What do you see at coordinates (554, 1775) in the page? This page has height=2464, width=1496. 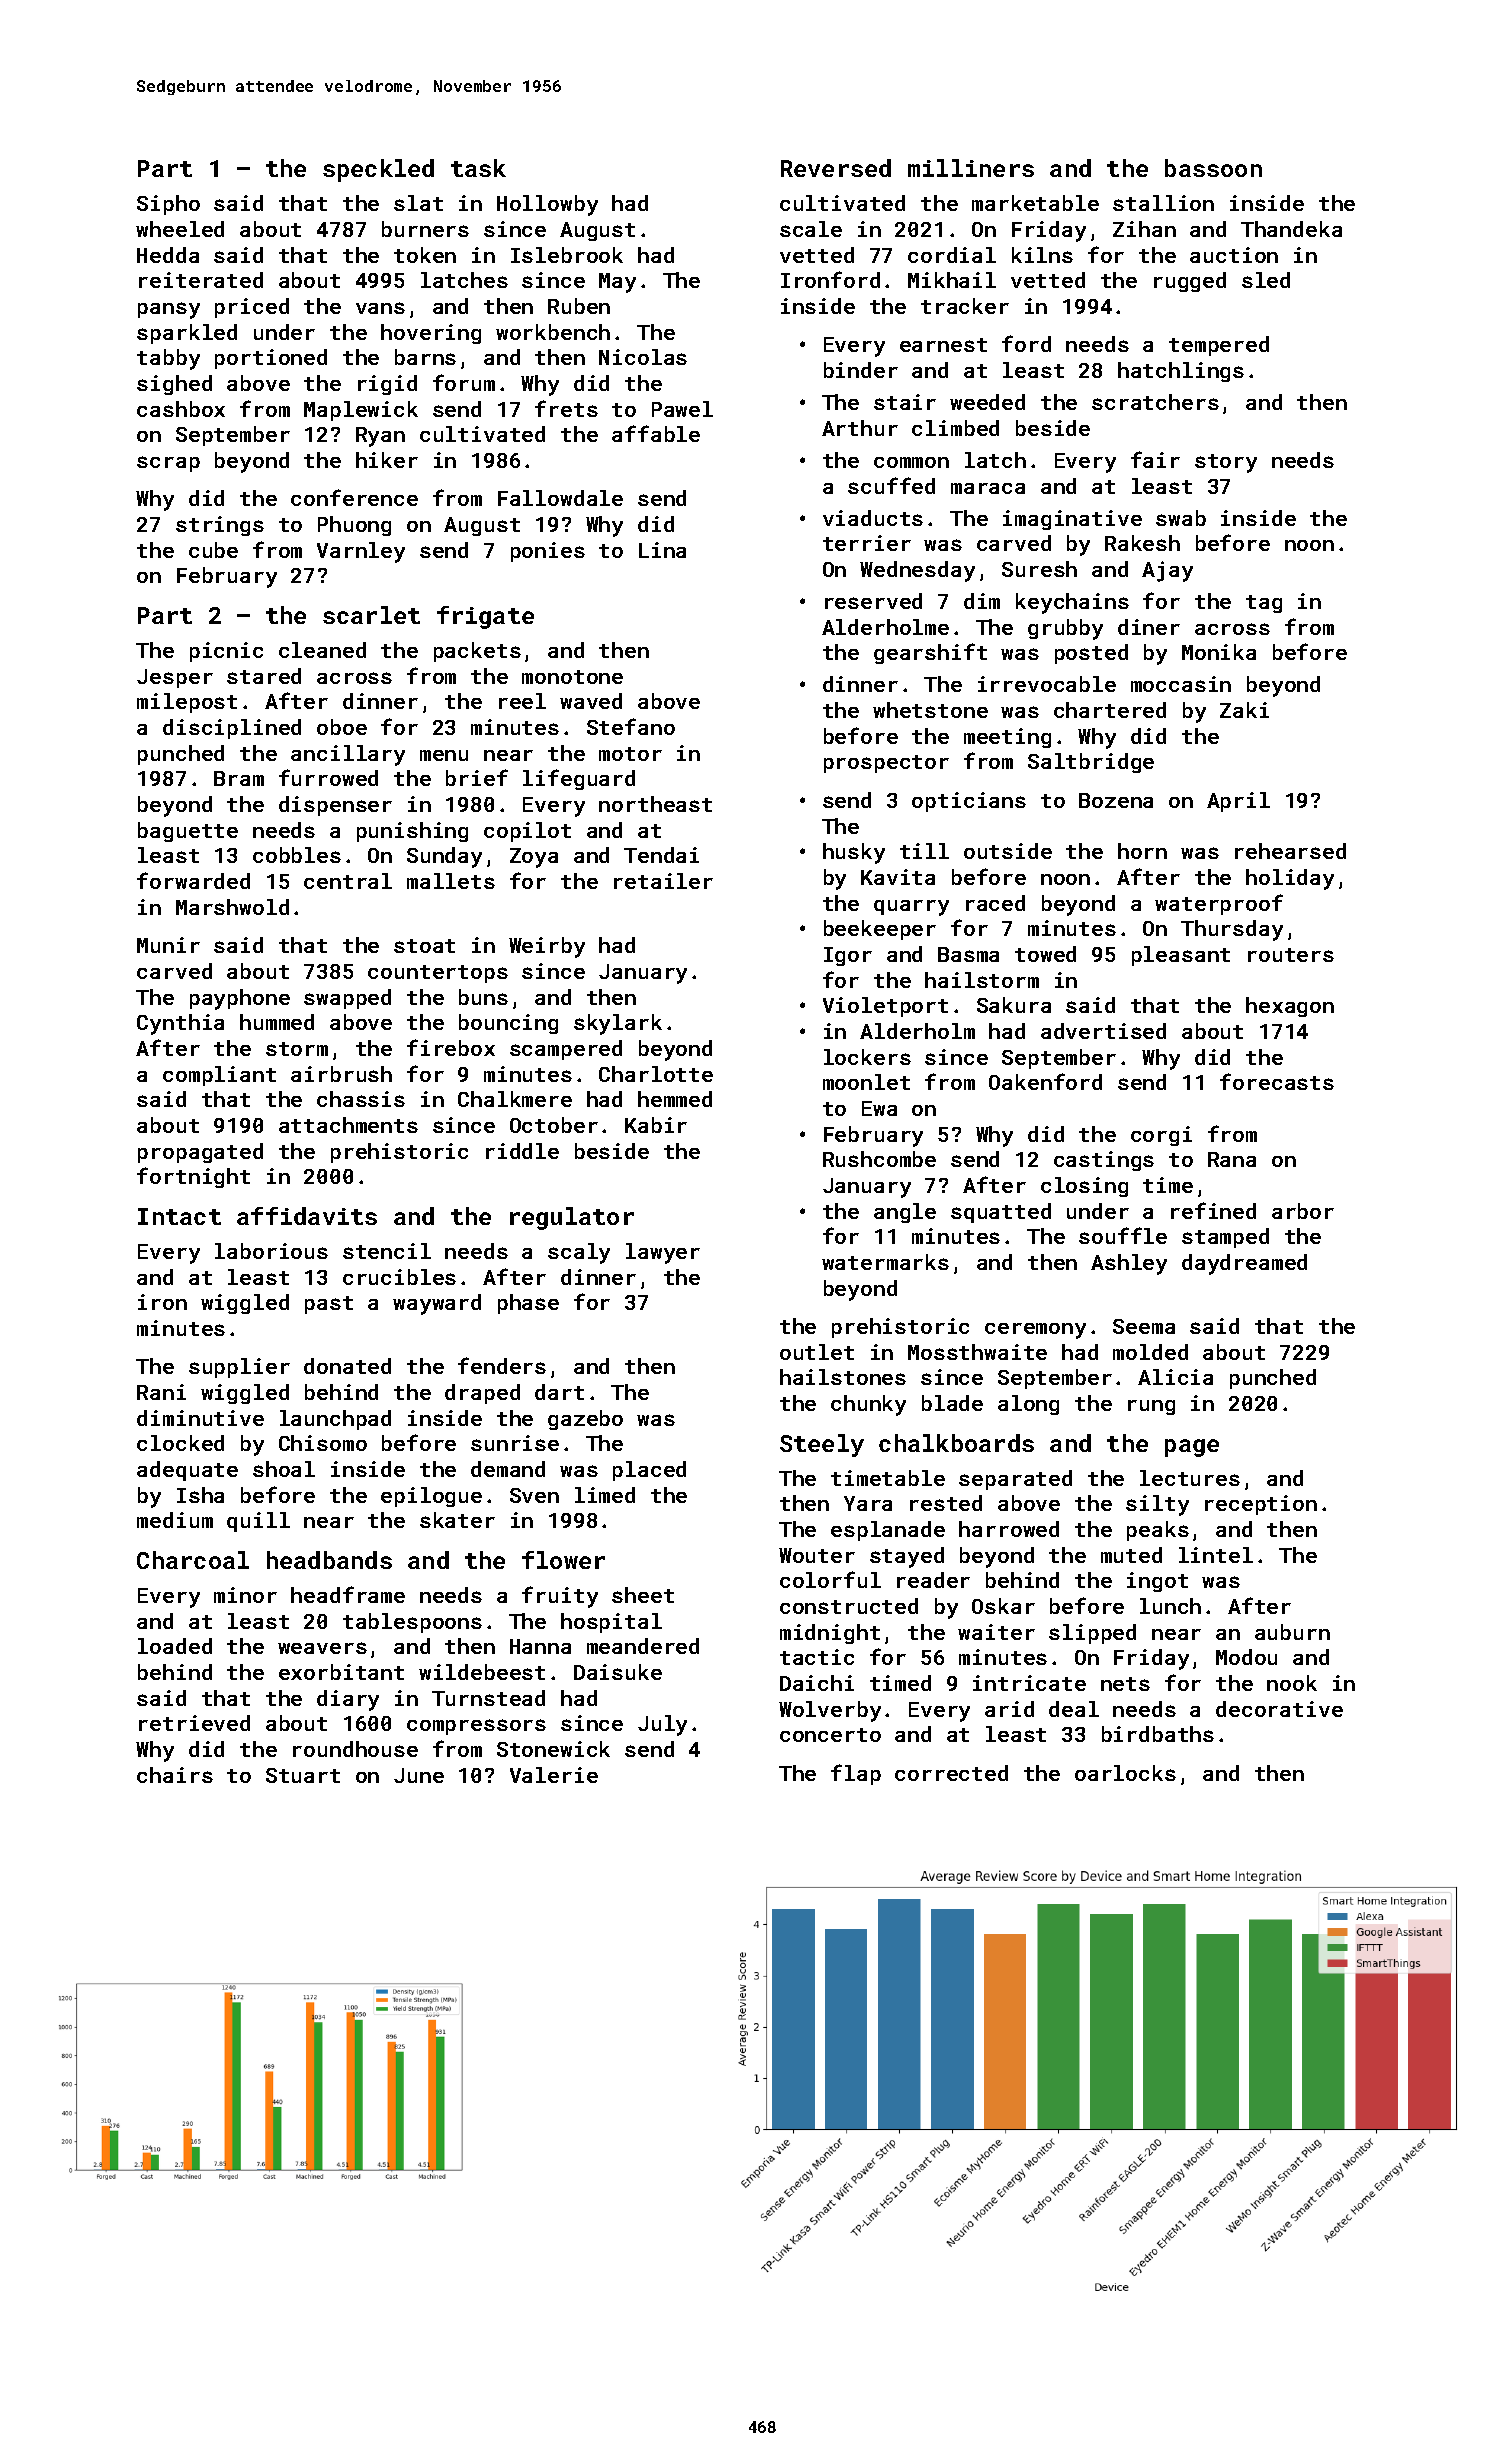 I see `Valerie` at bounding box center [554, 1775].
